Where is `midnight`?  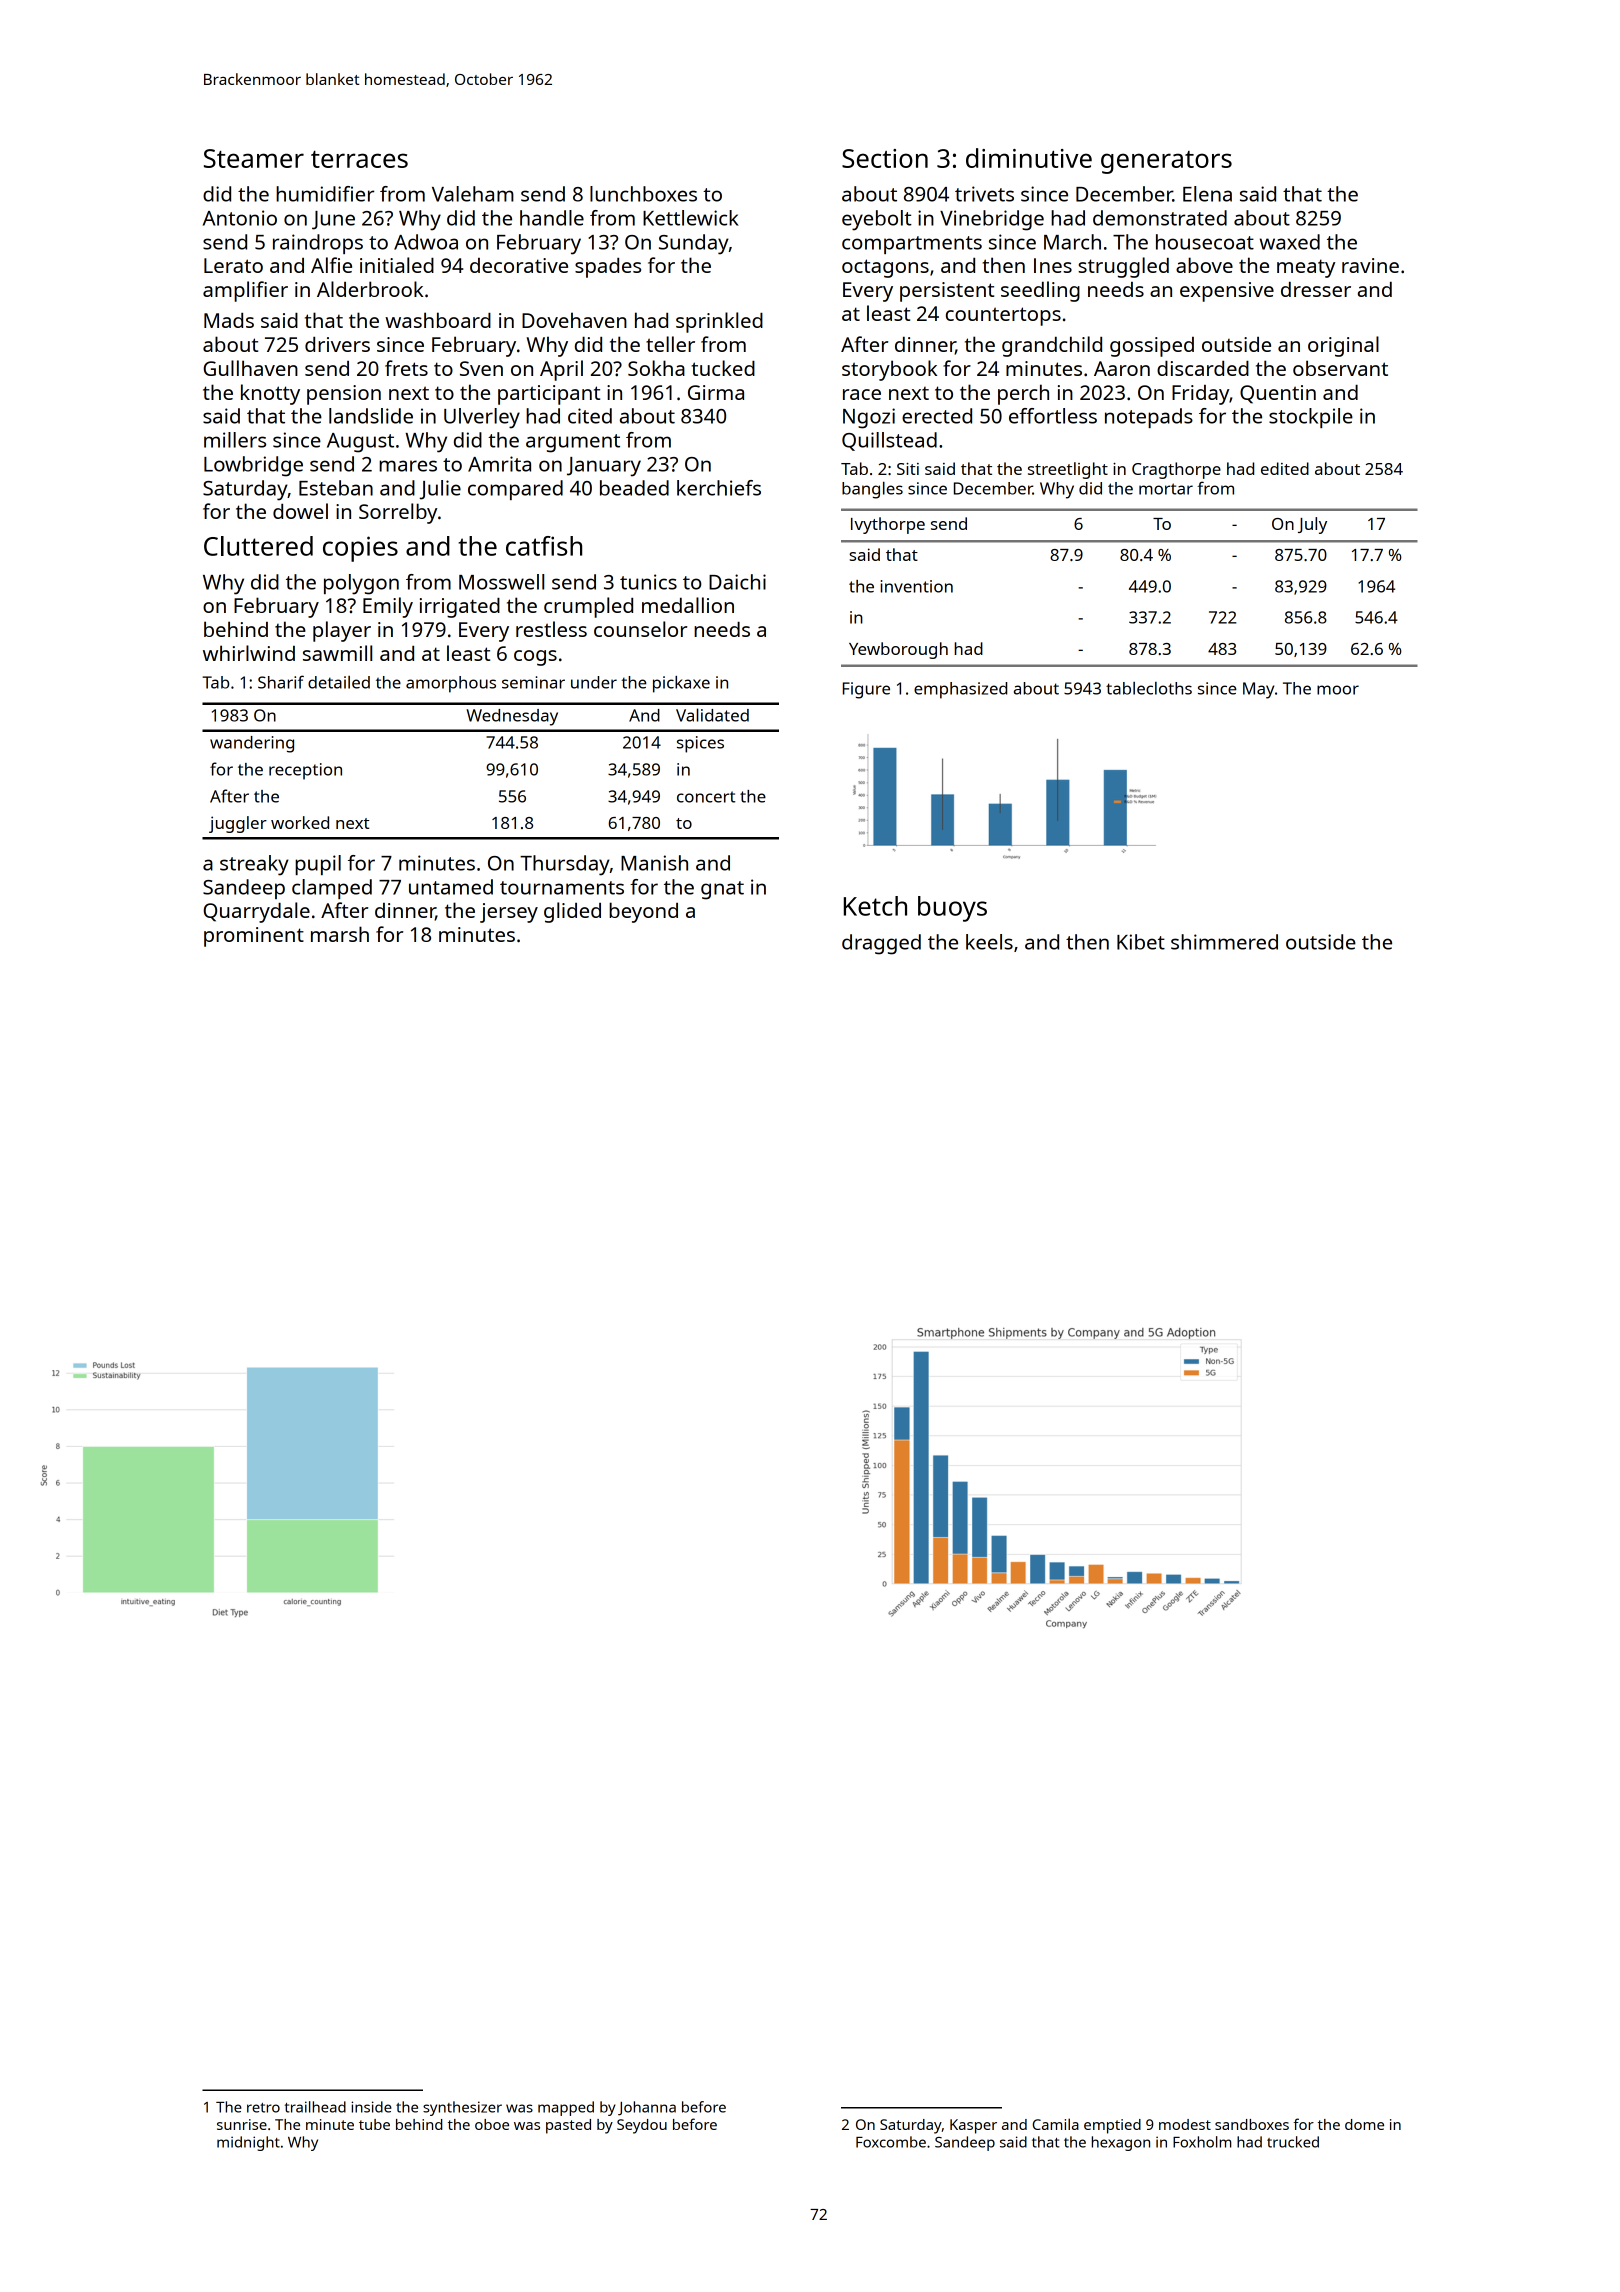
midnight is located at coordinates (248, 2143).
